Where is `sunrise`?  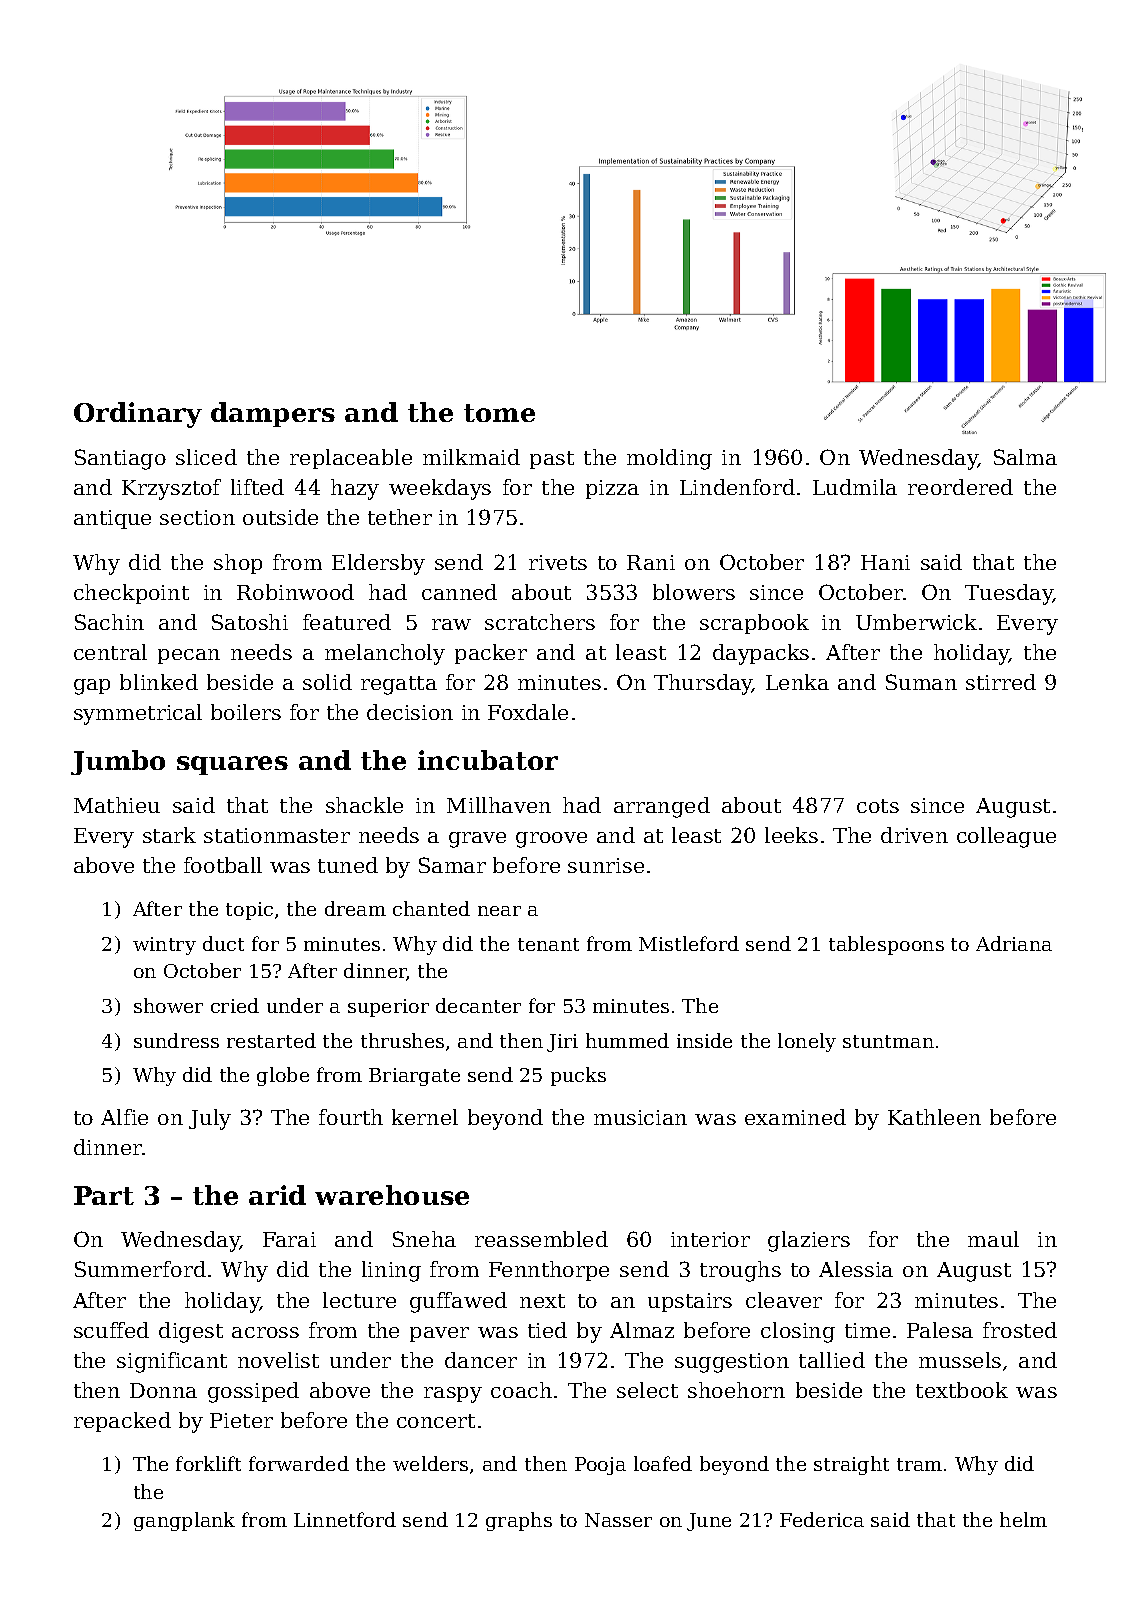
sunrise is located at coordinates (606, 865).
